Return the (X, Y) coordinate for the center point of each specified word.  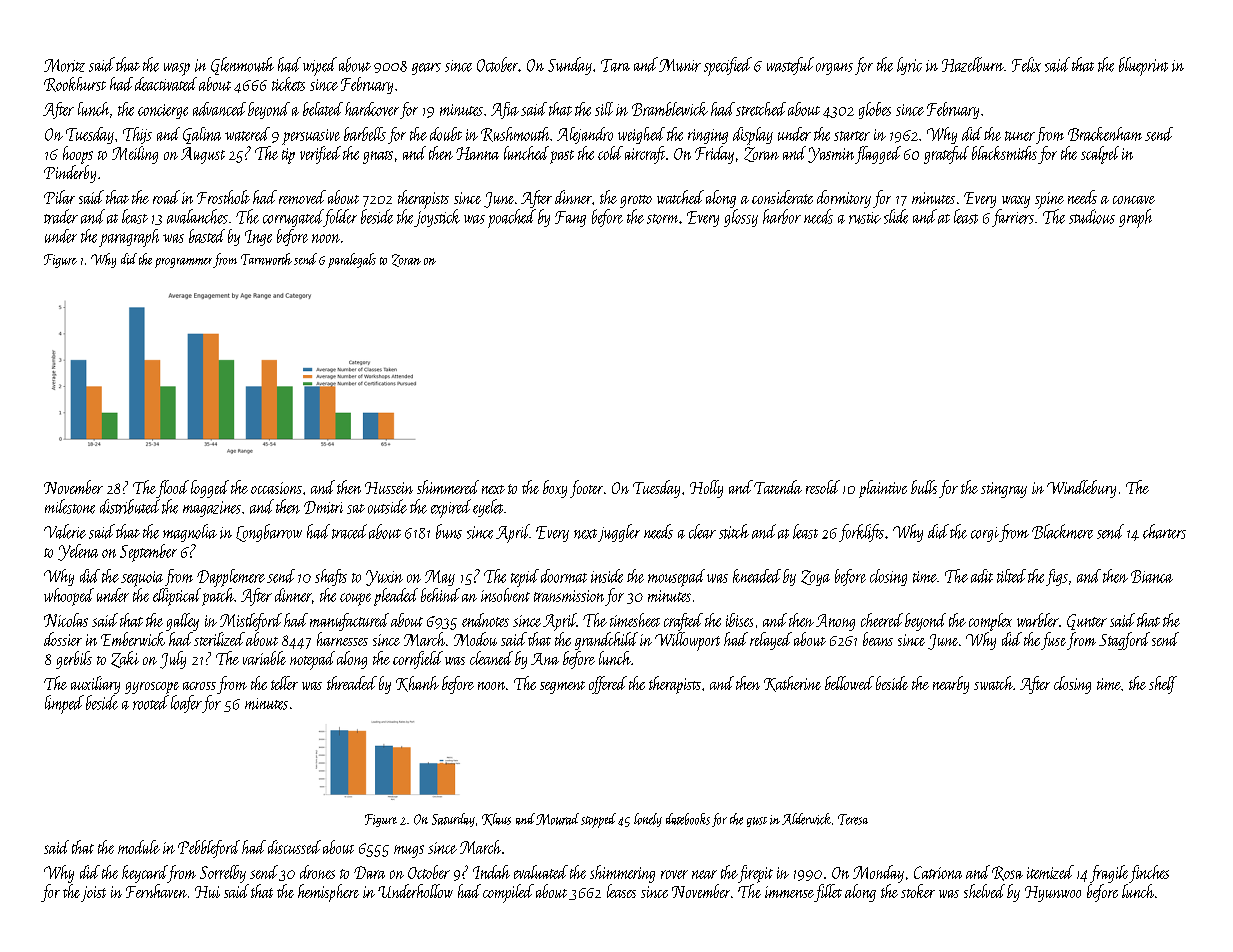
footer (586, 489)
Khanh (417, 684)
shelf (1163, 685)
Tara (615, 65)
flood (172, 489)
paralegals (352, 260)
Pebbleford (209, 849)
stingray (1004, 490)
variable (264, 658)
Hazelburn (973, 64)
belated (323, 109)
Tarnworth (266, 259)
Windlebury (1081, 489)
